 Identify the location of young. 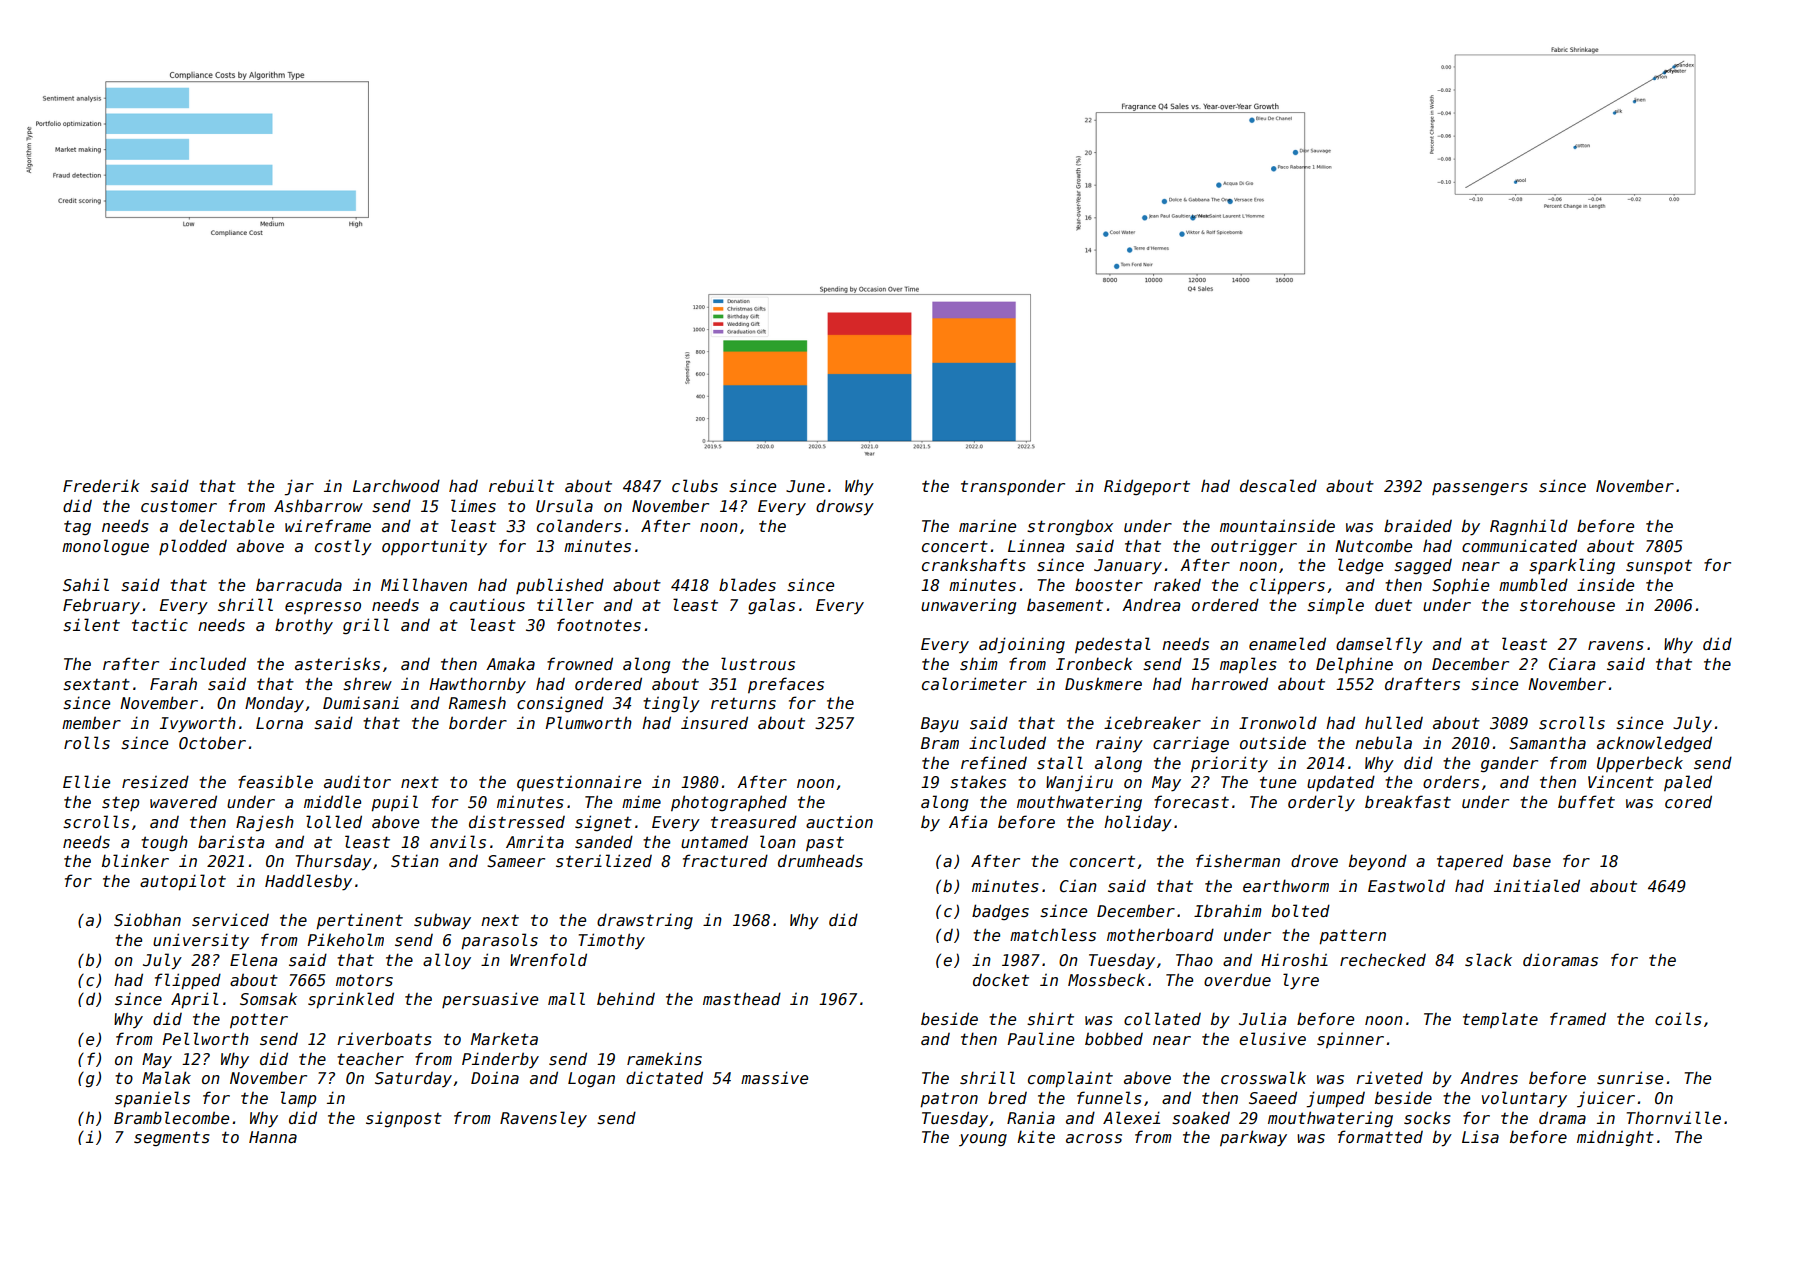
(983, 1140).
